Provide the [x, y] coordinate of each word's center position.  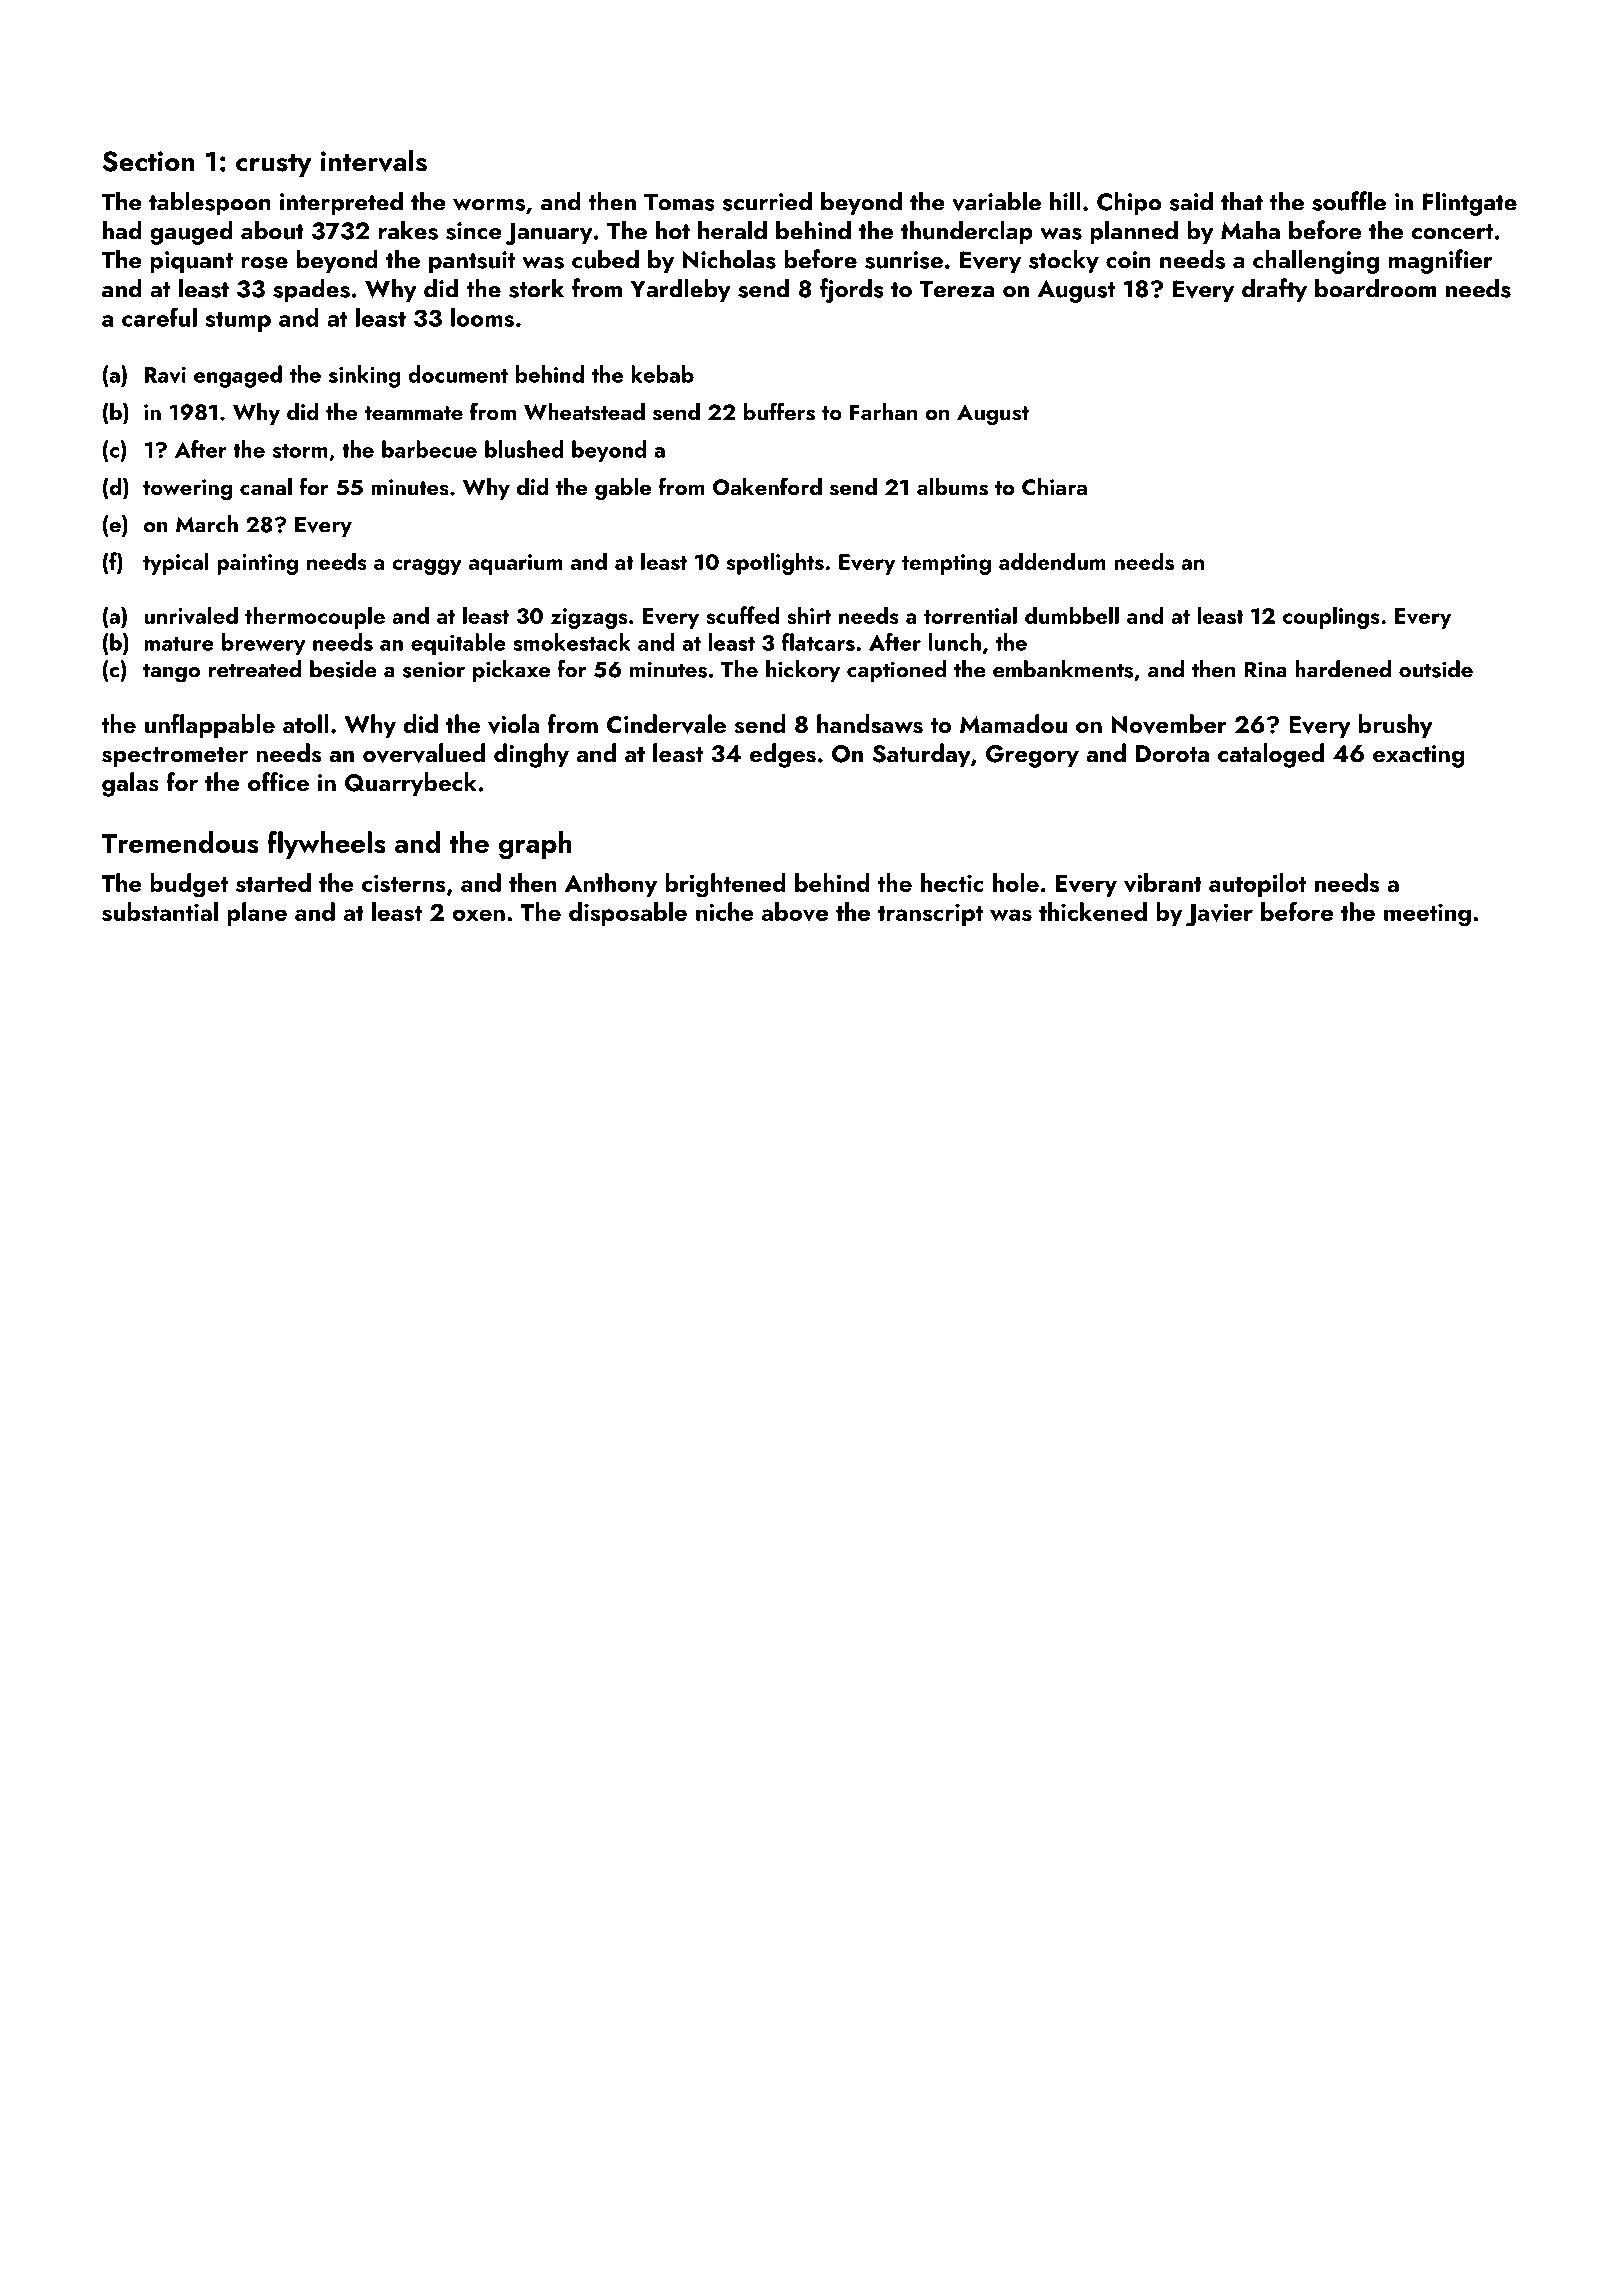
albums [952, 487]
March [207, 524]
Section [148, 161]
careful [159, 317]
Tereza [957, 289]
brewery [264, 644]
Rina [1265, 669]
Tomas [679, 202]
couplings [1331, 617]
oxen [479, 915]
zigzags [589, 618]
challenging [1316, 261]
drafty [1274, 290]
